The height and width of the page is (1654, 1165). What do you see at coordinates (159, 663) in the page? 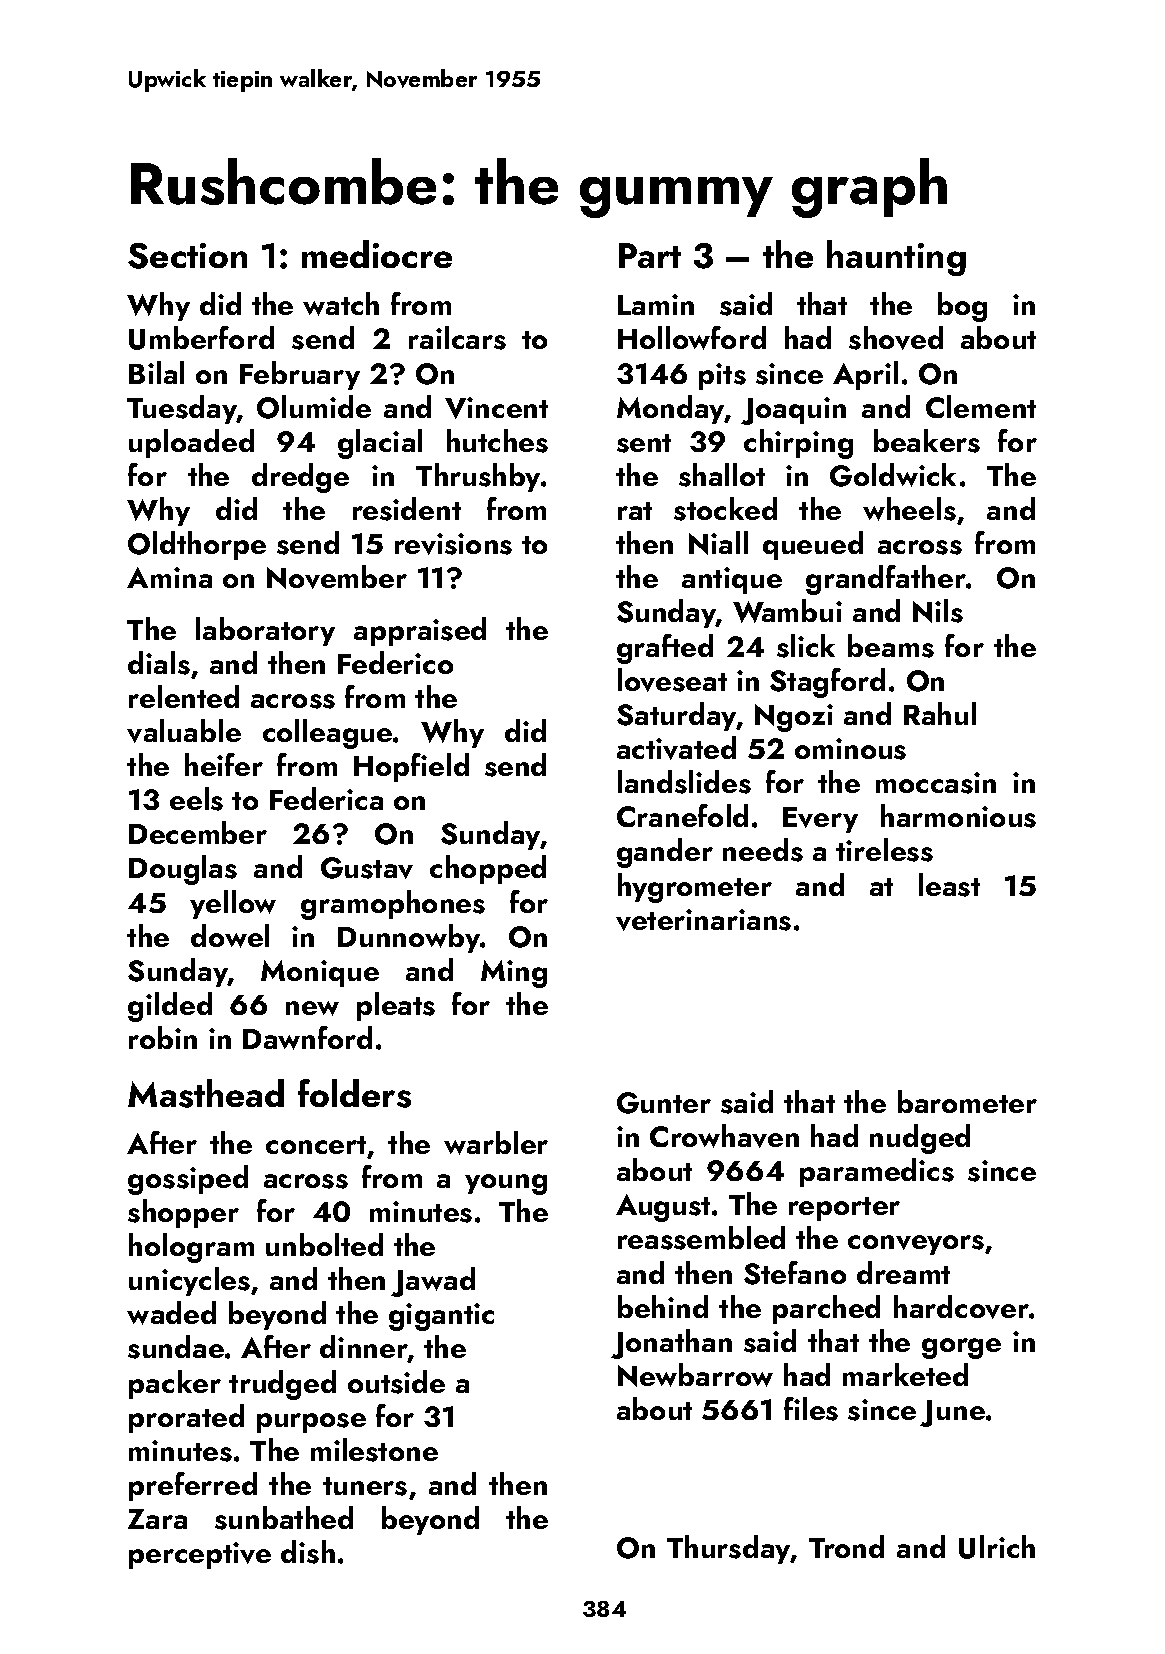
I see `dials` at bounding box center [159, 663].
